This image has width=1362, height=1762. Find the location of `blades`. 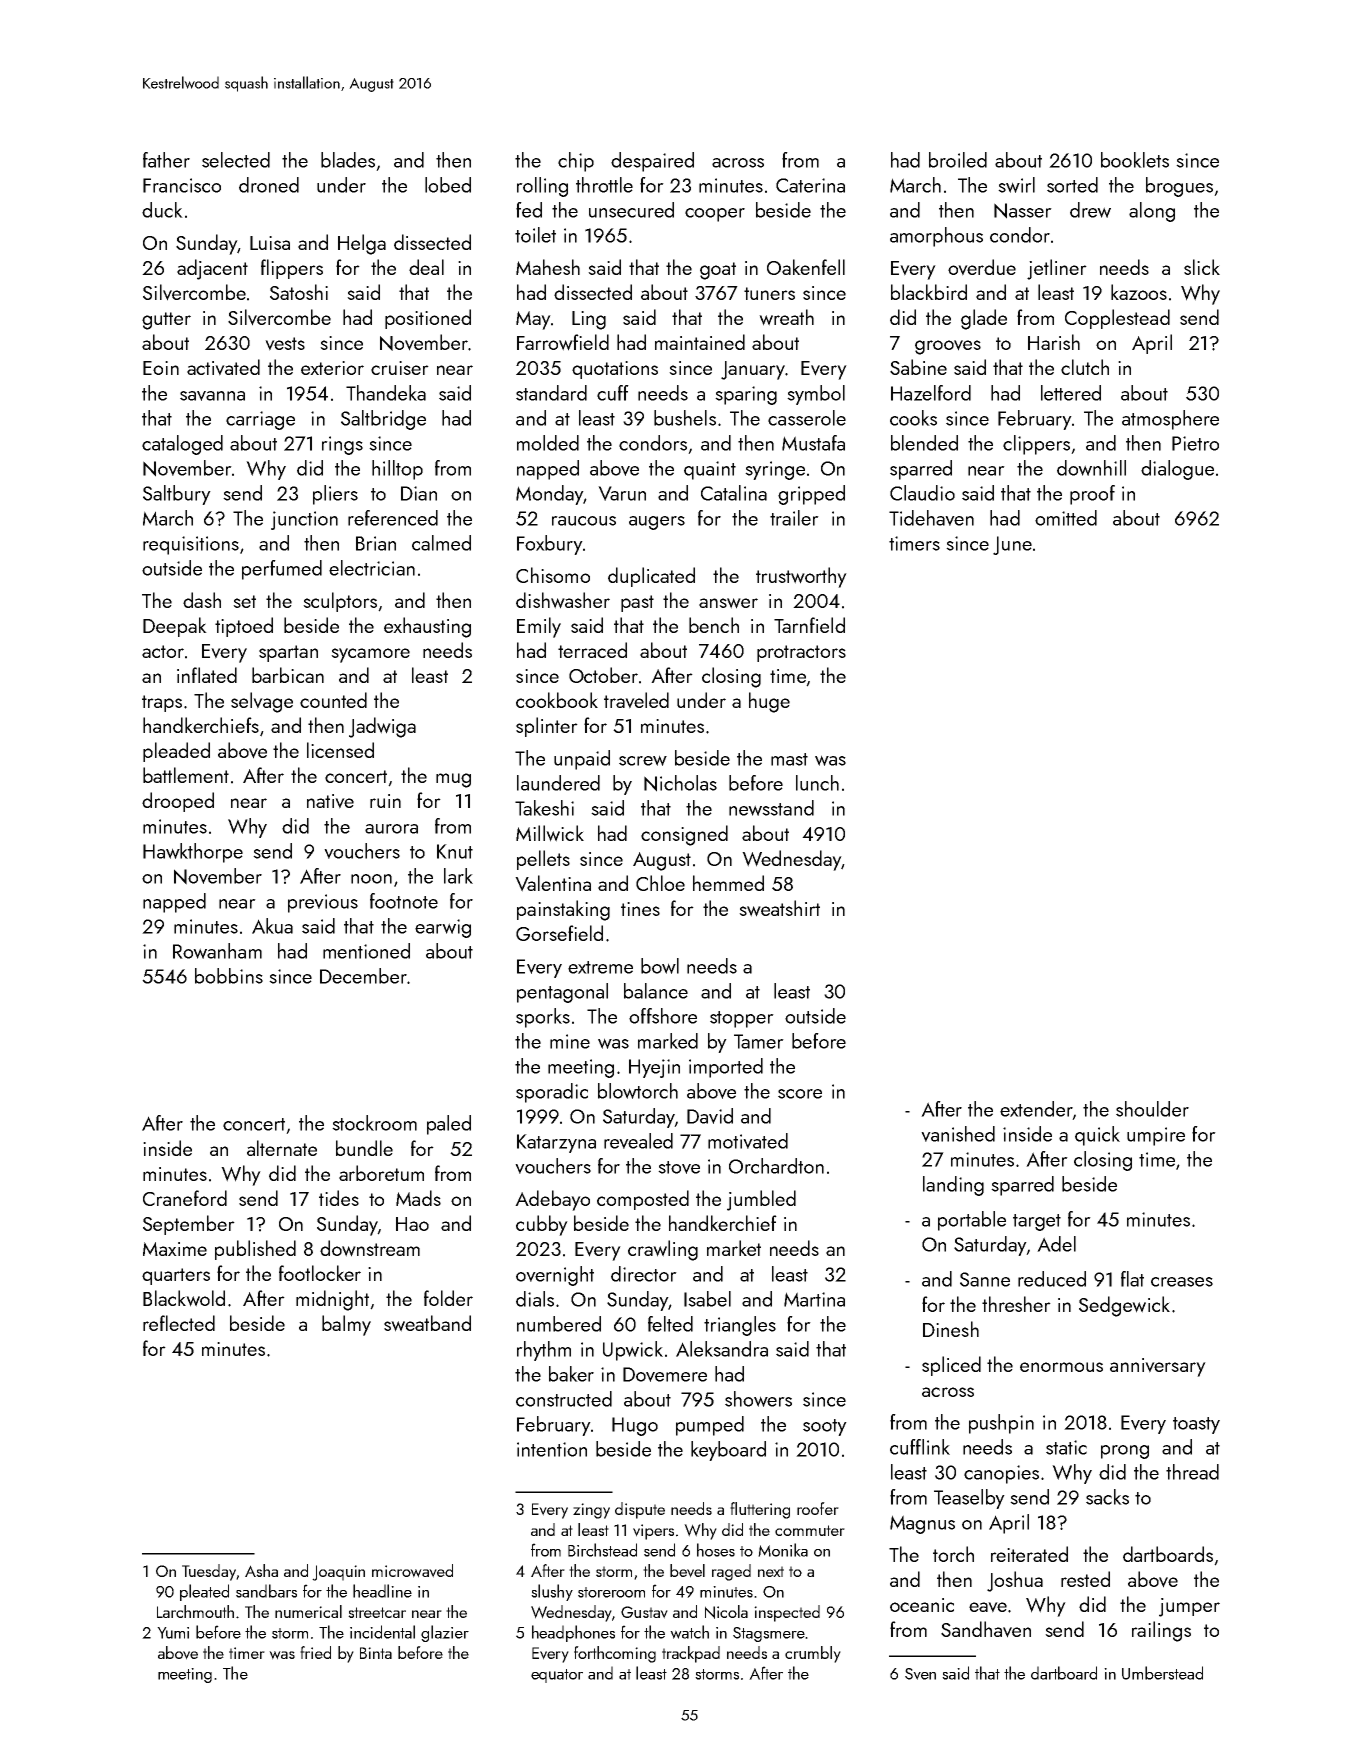

blades is located at coordinates (348, 160).
